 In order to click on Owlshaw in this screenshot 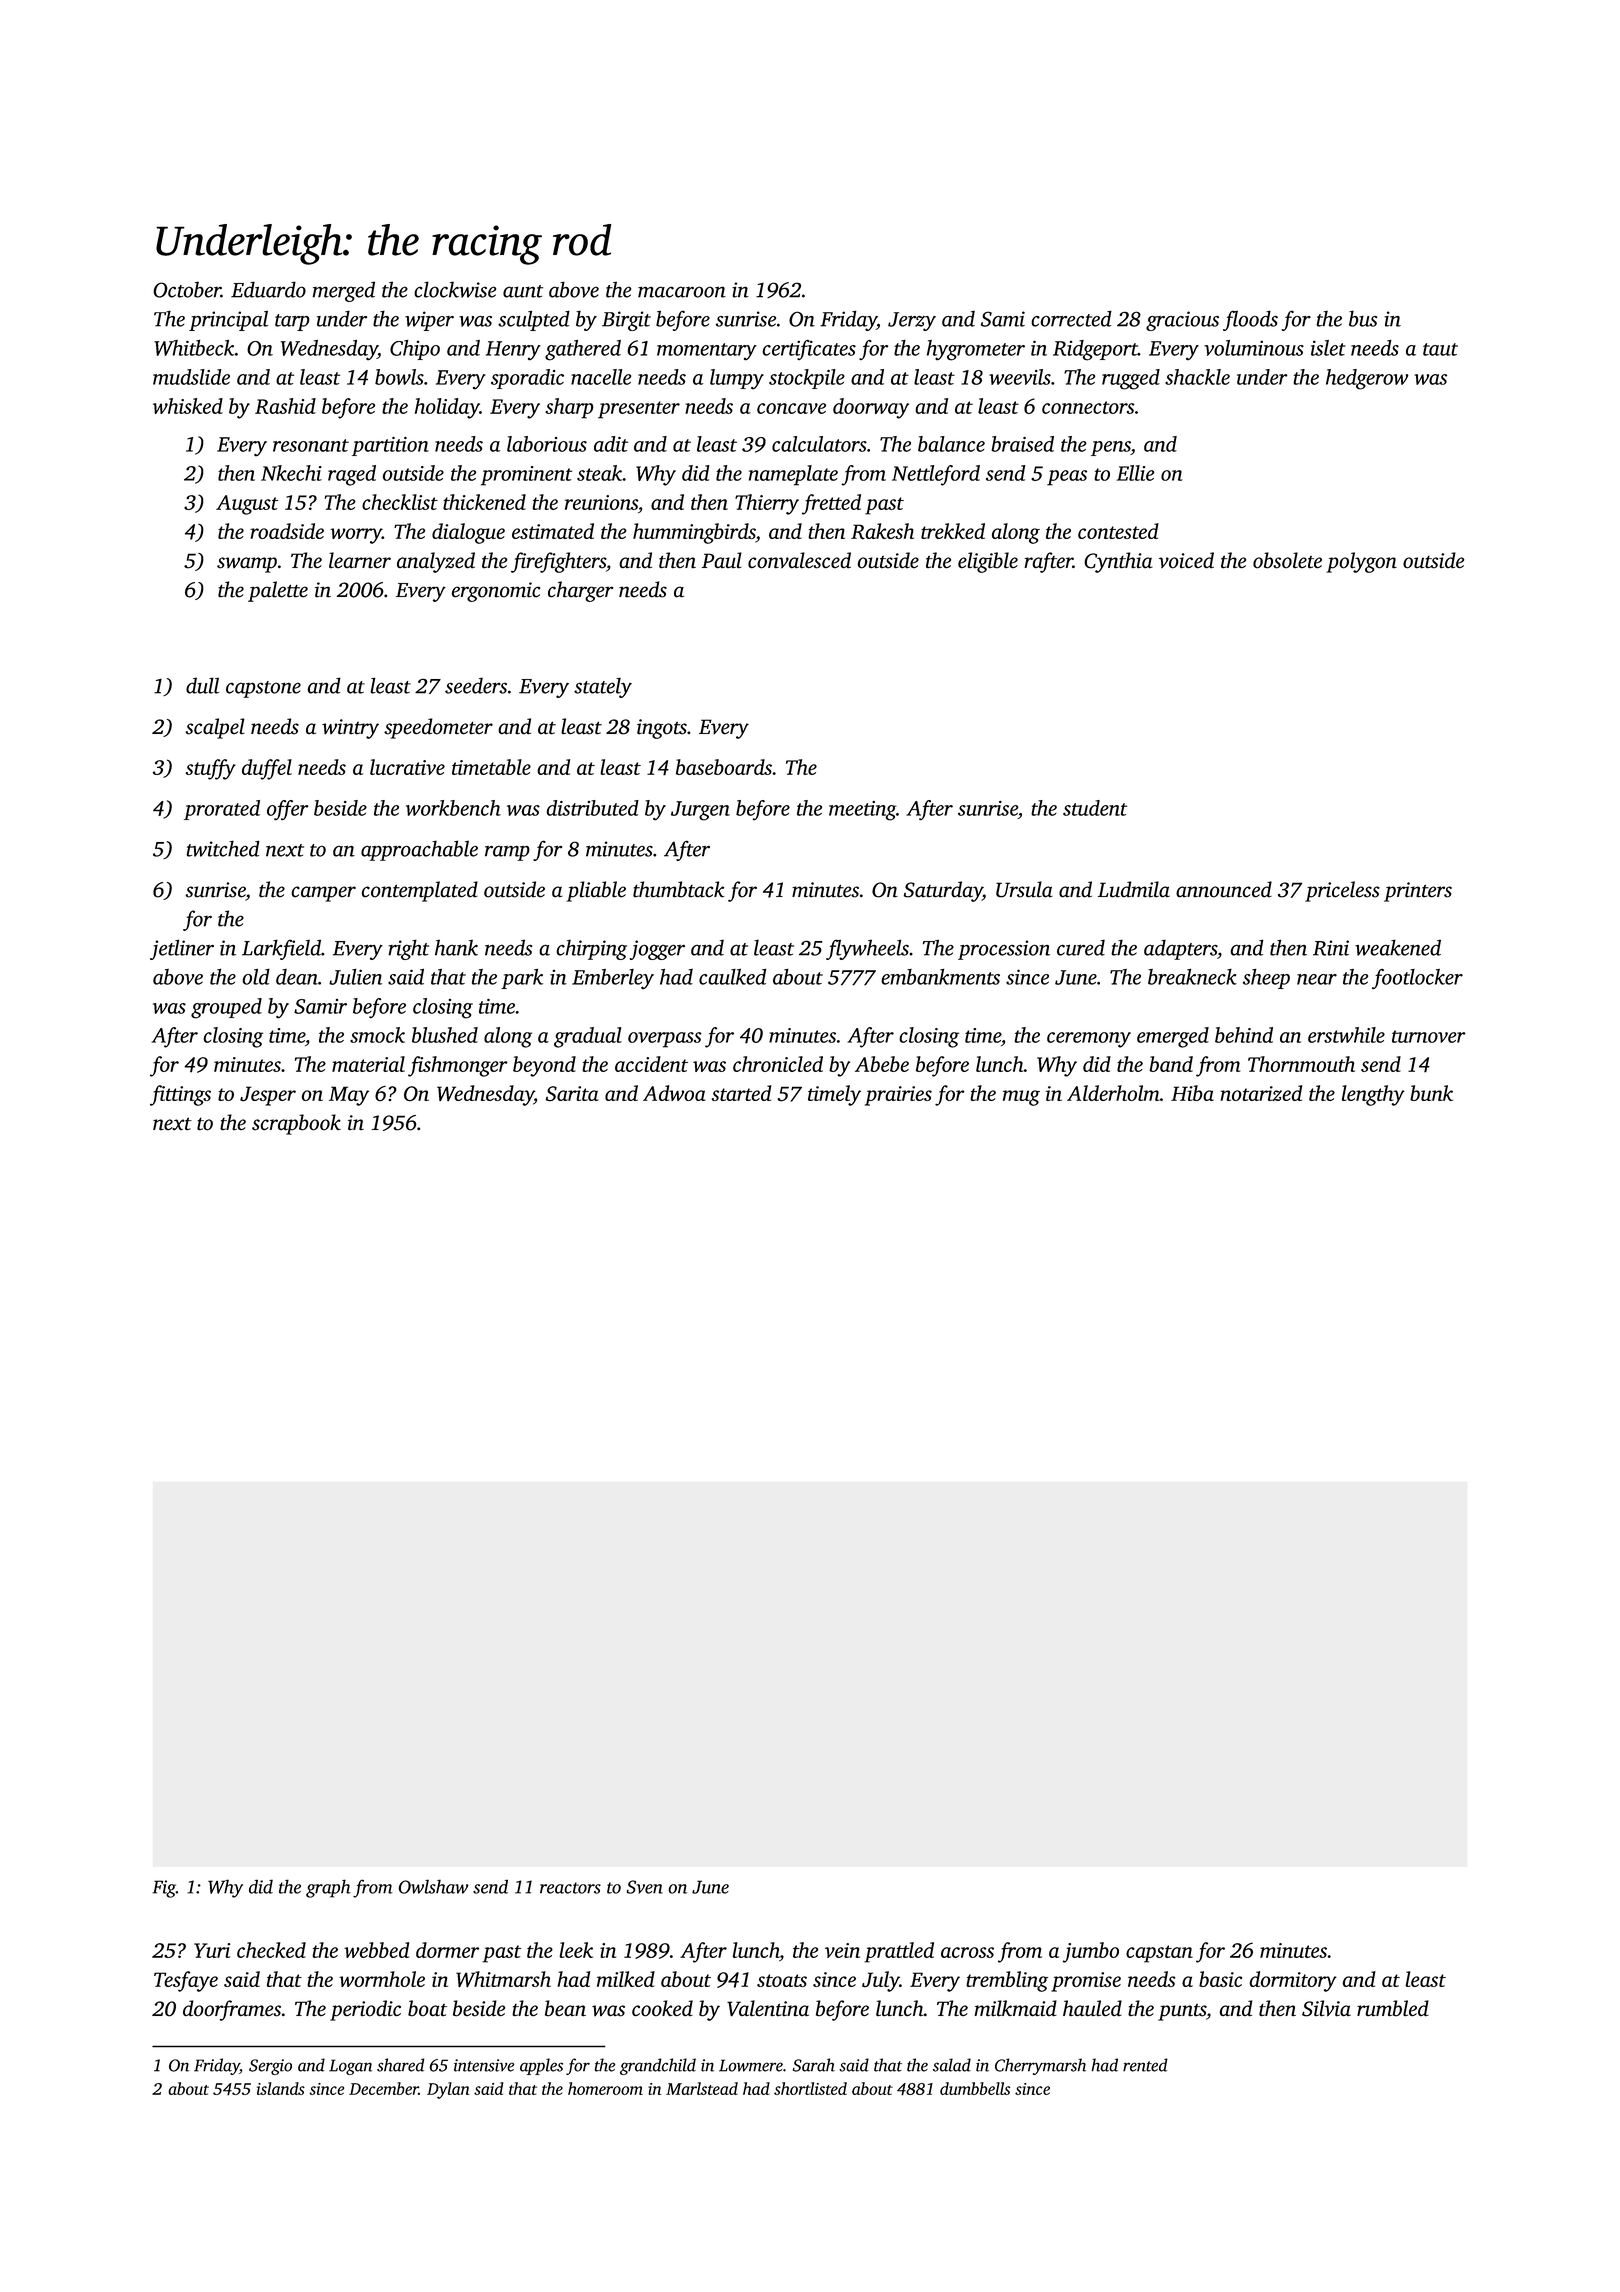, I will do `click(433, 1886)`.
